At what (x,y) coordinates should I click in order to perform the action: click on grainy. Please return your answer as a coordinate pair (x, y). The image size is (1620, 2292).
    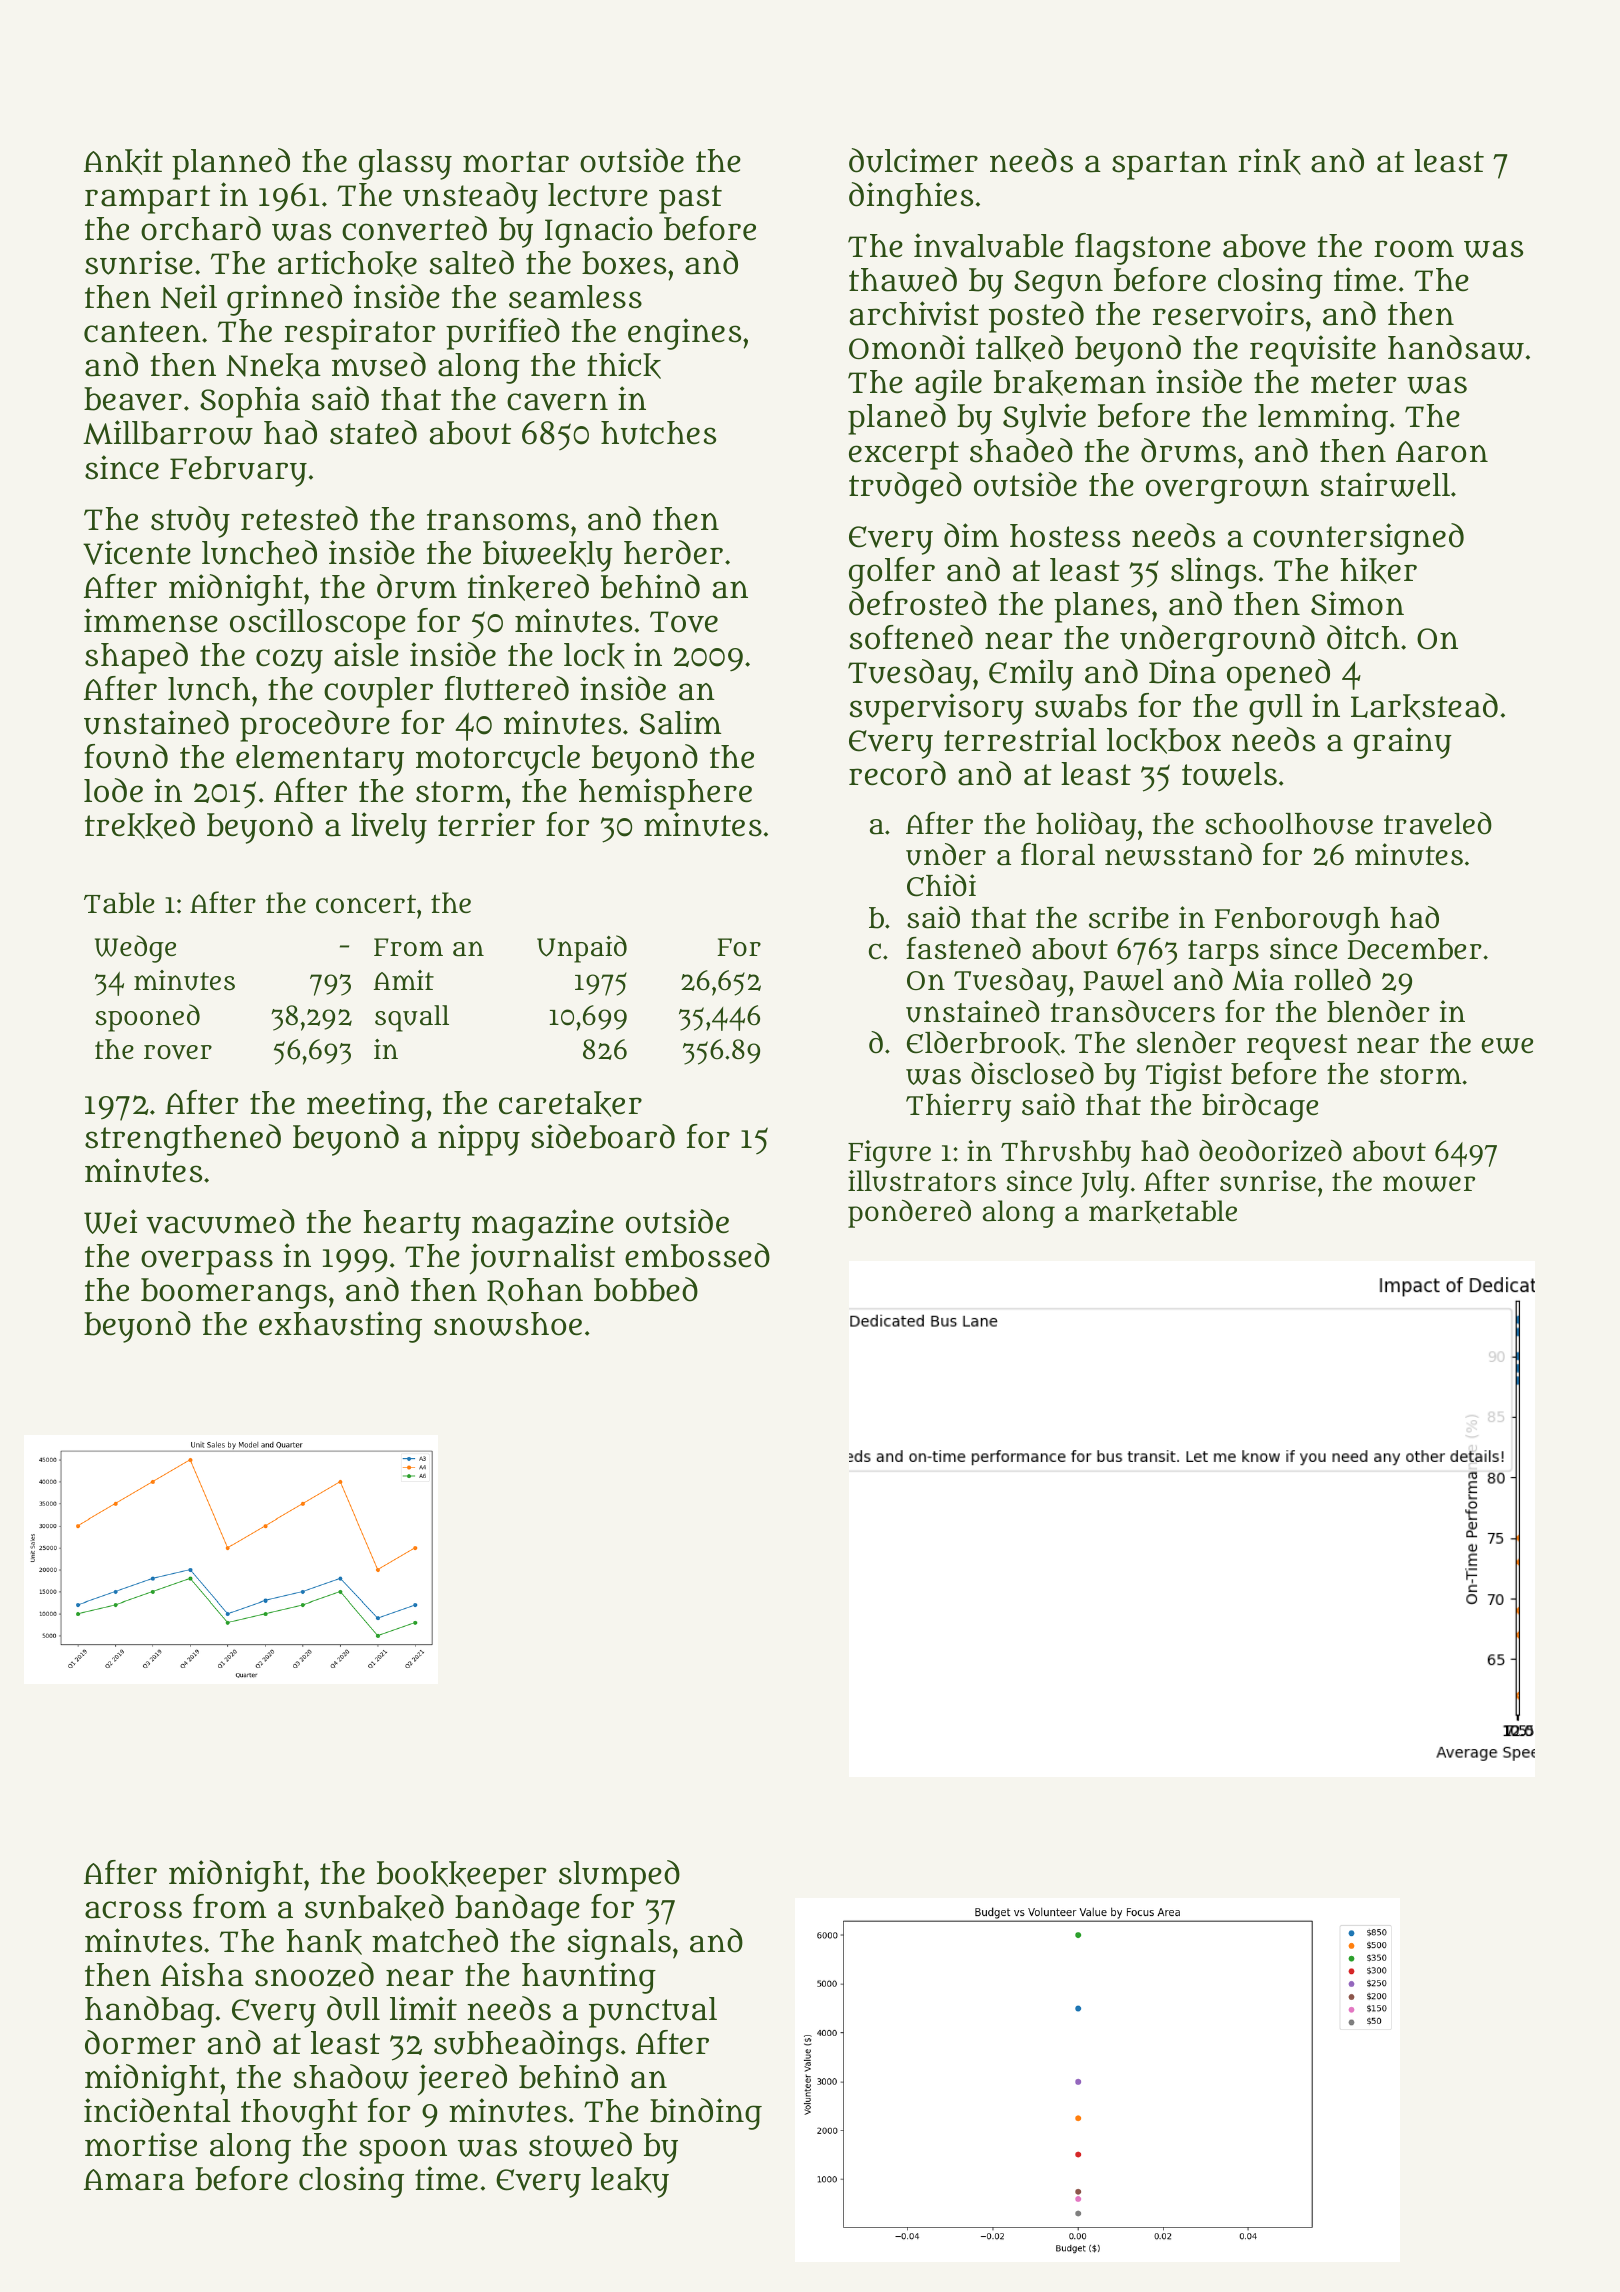
    Looking at the image, I should click on (1403, 743).
